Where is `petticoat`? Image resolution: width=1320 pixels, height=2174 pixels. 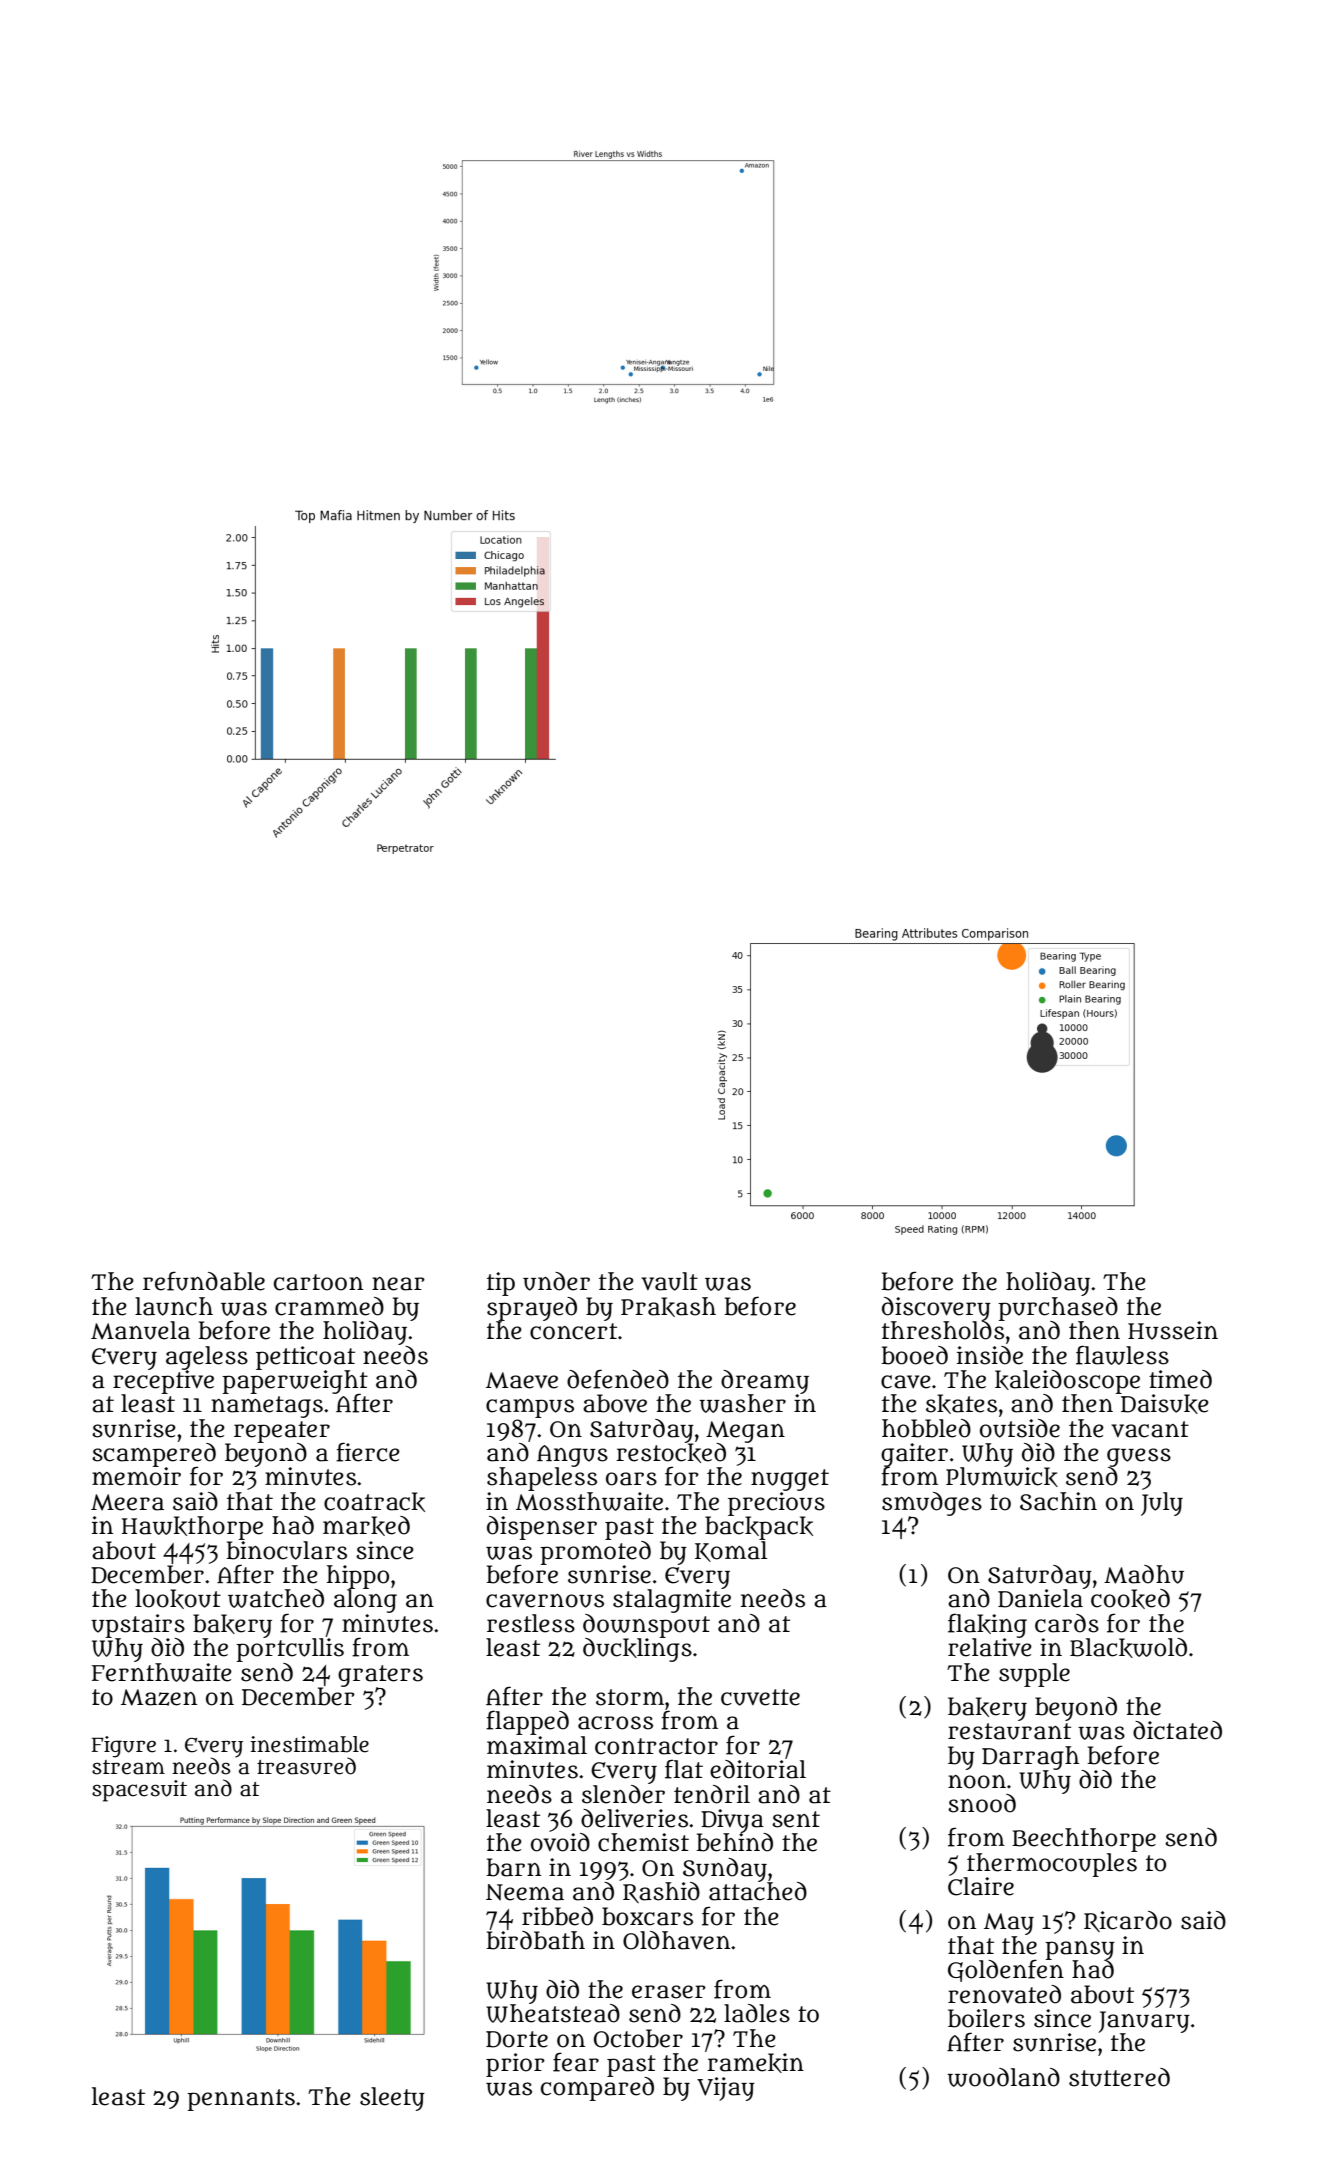 petticoat is located at coordinates (305, 1357).
